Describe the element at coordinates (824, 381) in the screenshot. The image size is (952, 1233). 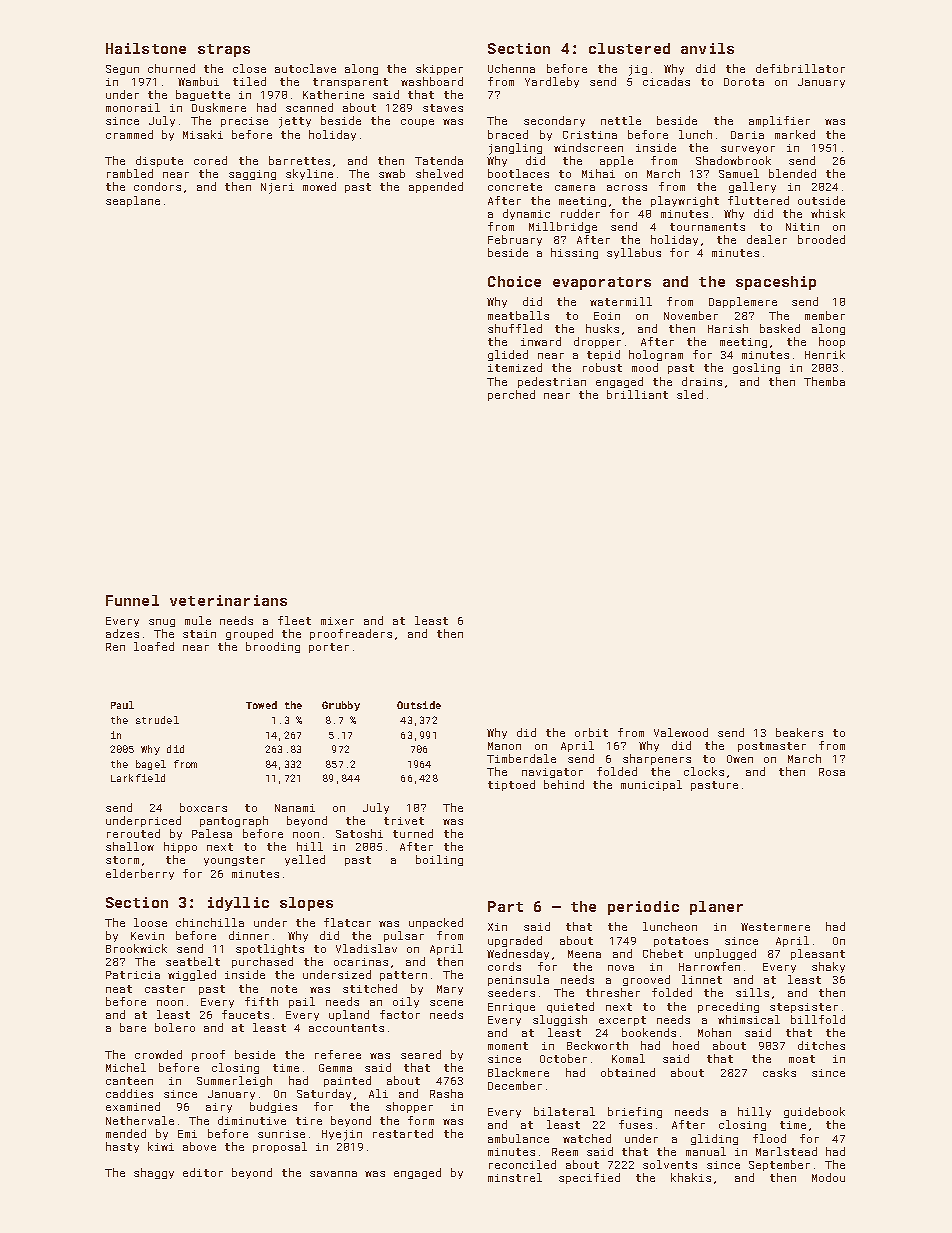
I see `Themba` at that location.
